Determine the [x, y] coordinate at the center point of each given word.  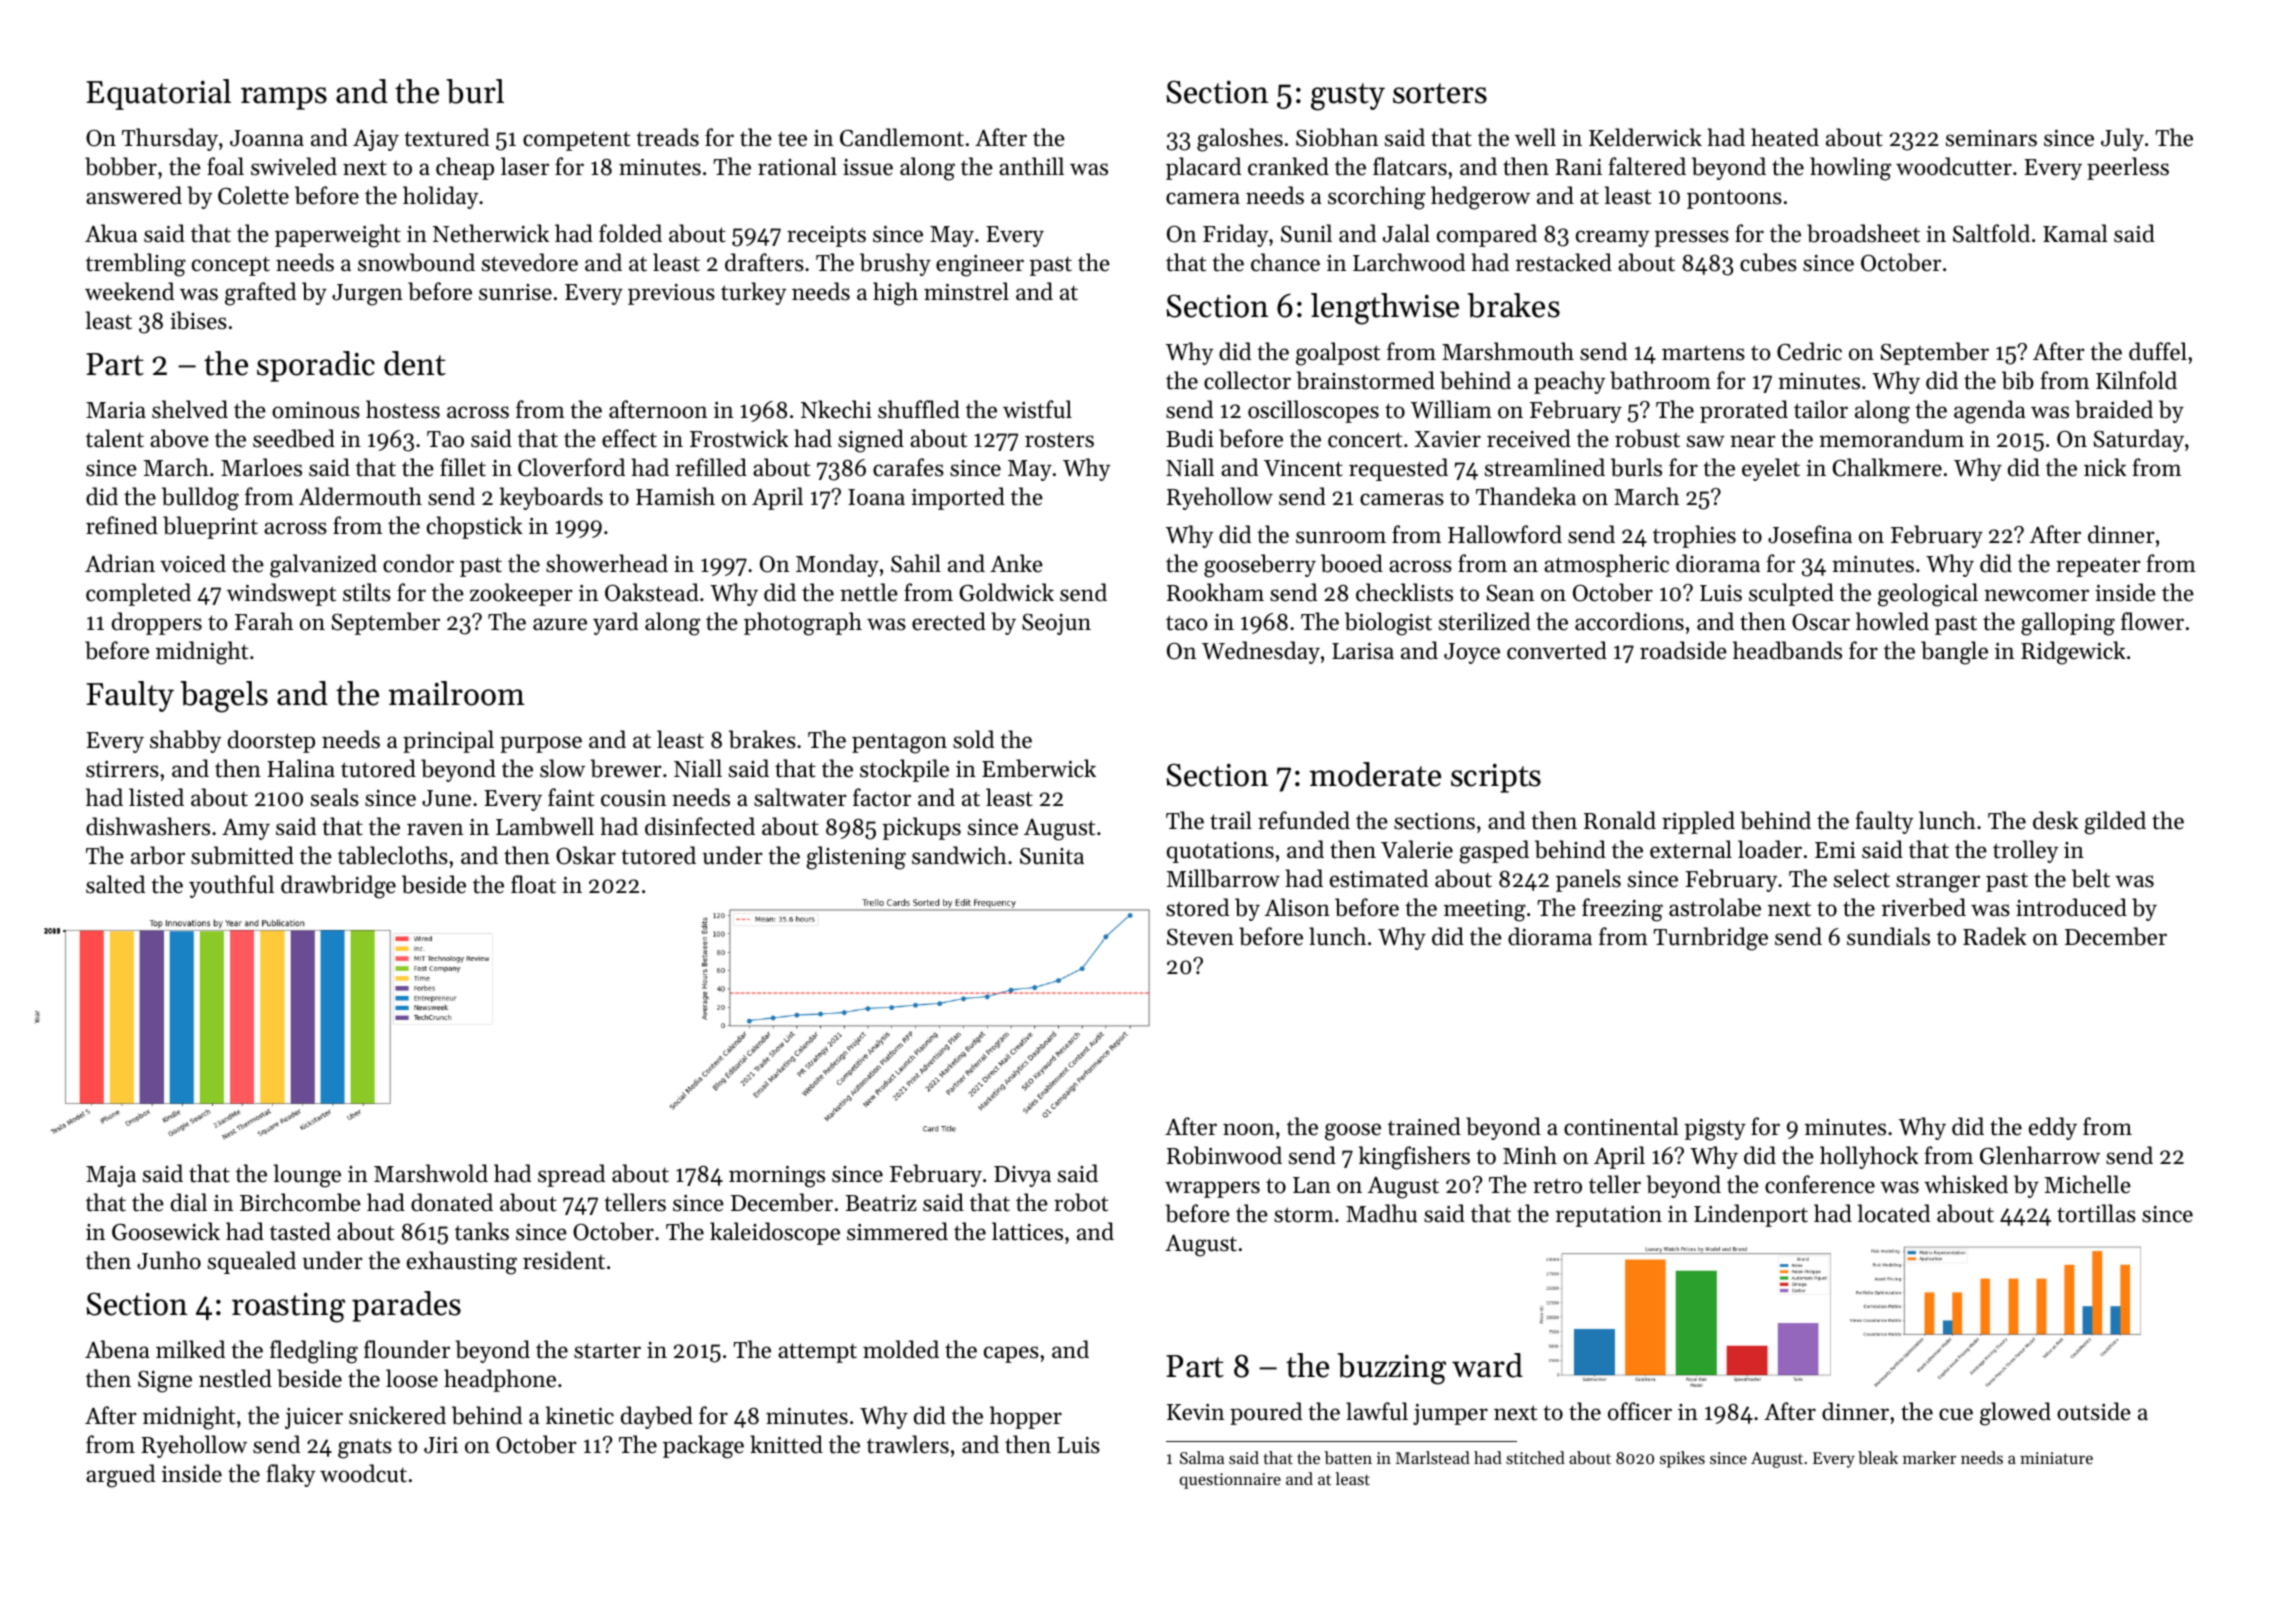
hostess [403, 409]
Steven [1200, 937]
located [1894, 1213]
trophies [1694, 536]
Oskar [586, 855]
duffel [2158, 351]
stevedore [530, 262]
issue [868, 167]
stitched [1535, 1457]
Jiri [441, 1445]
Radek [1995, 936]
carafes [908, 467]
